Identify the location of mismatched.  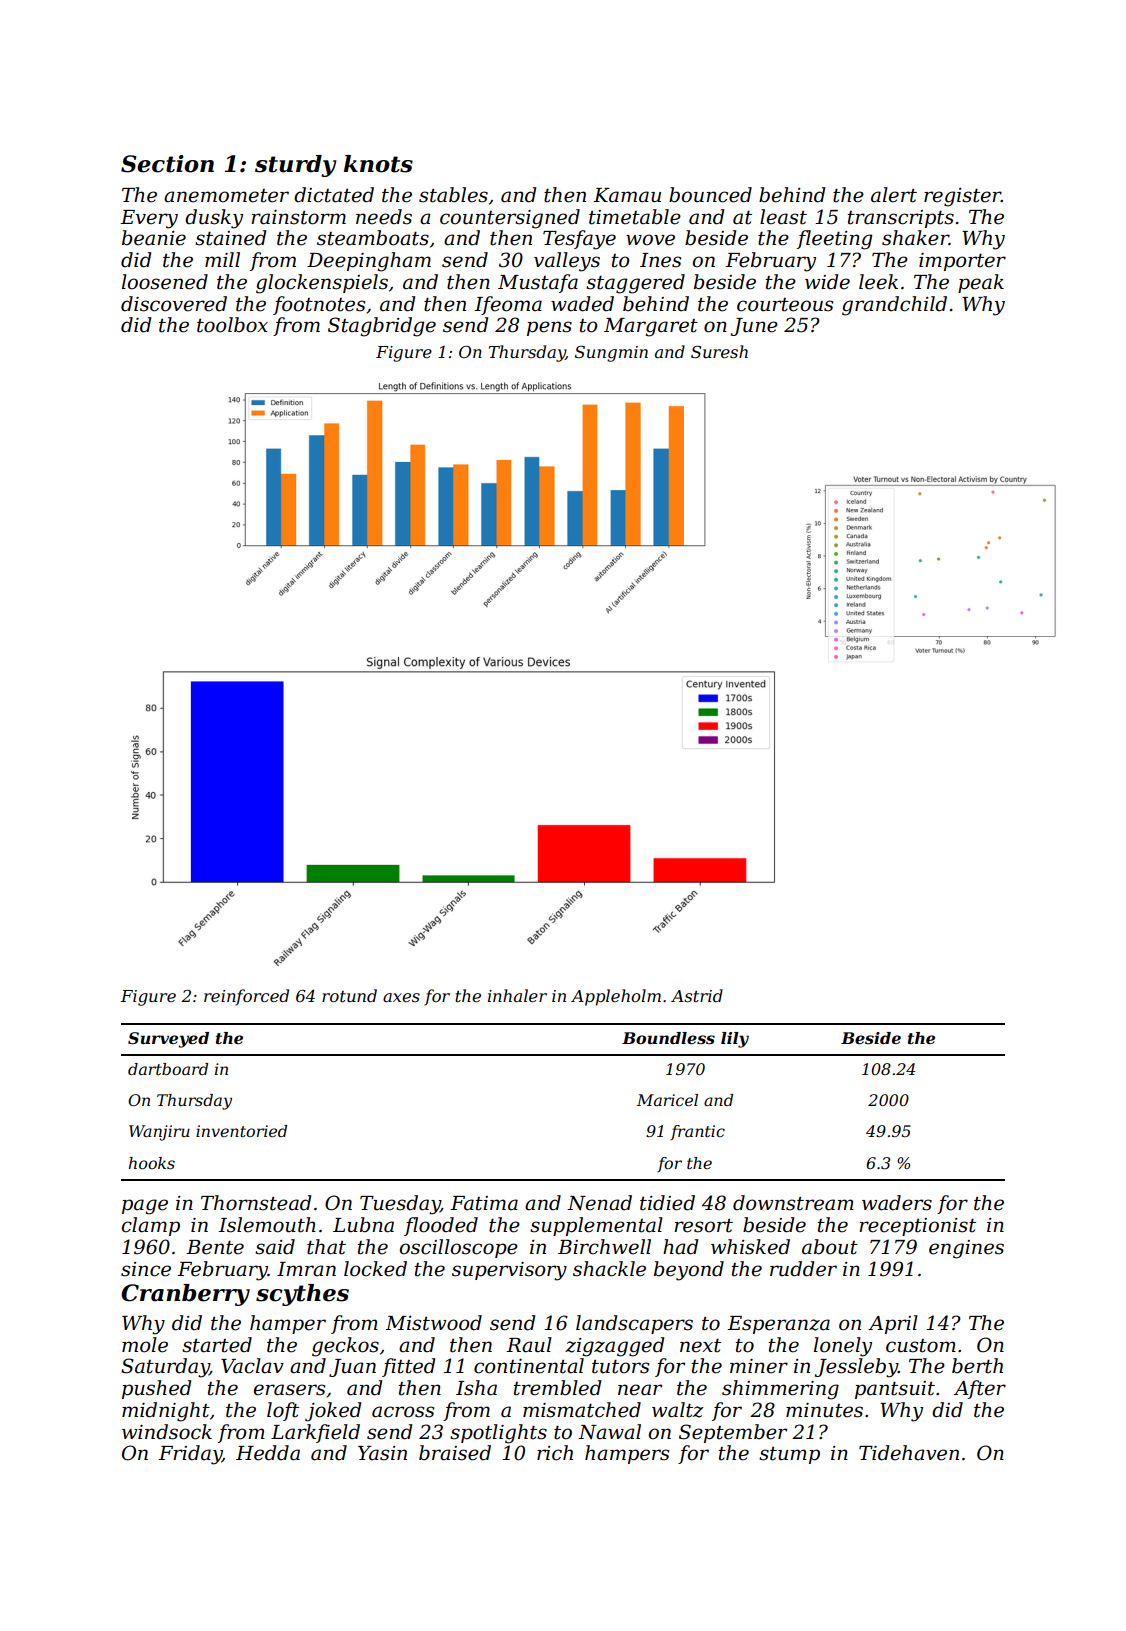
(582, 1410).
